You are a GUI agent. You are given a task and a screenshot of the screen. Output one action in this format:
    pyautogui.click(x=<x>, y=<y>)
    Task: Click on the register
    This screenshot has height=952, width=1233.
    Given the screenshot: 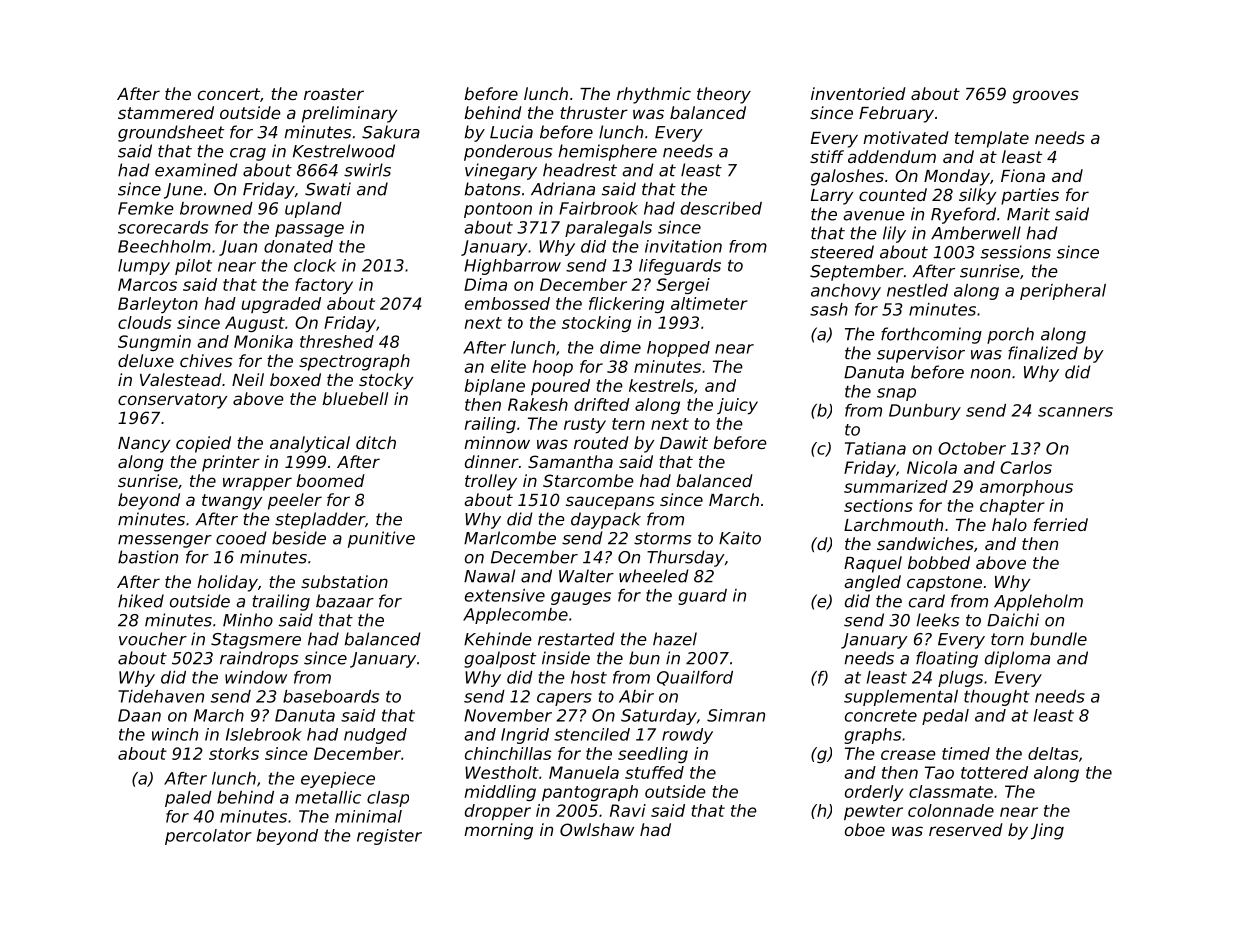 What is the action you would take?
    pyautogui.click(x=389, y=837)
